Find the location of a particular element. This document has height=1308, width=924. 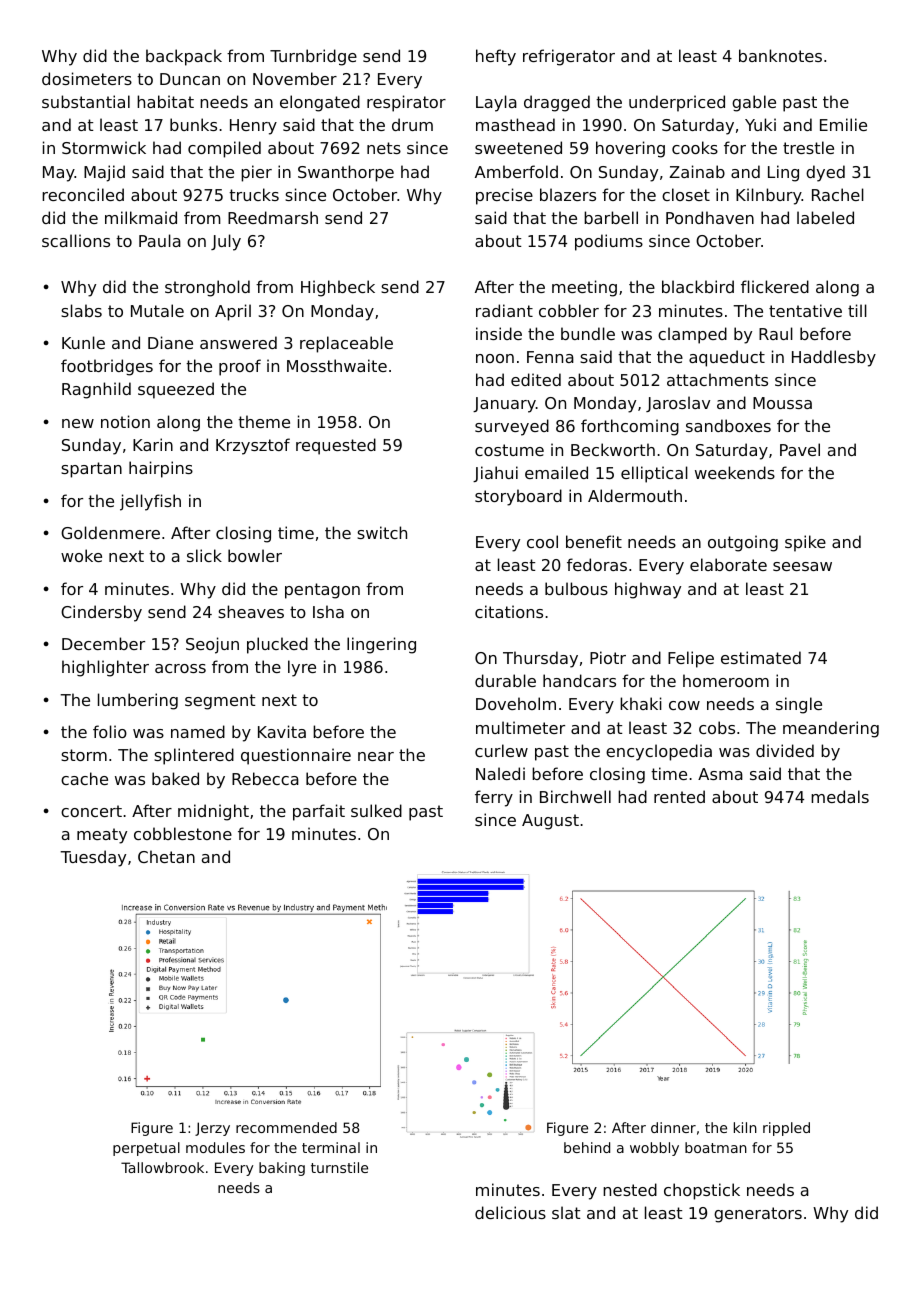

drum is located at coordinates (412, 124).
